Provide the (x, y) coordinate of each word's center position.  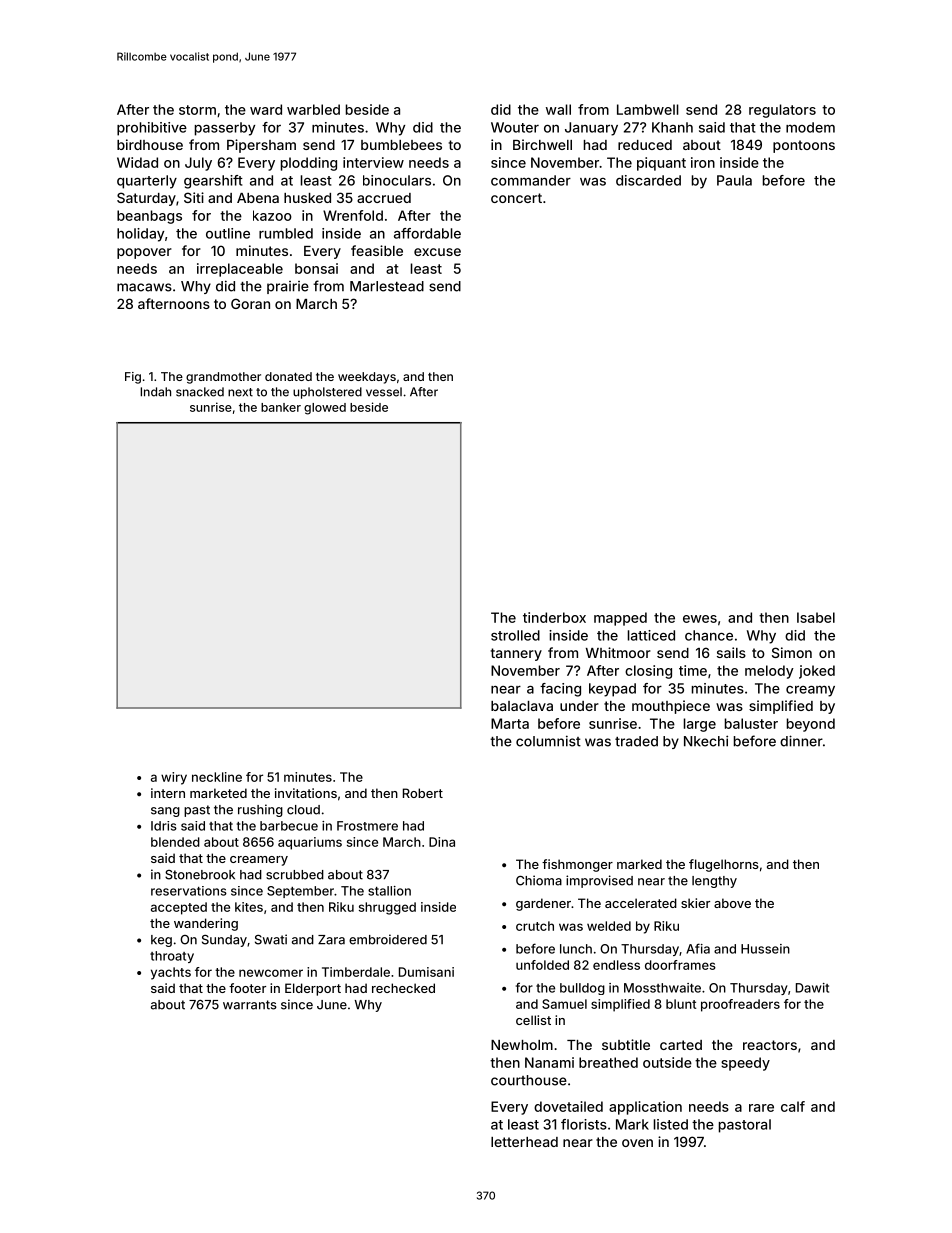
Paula (734, 180)
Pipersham (261, 146)
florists (584, 1124)
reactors (770, 1045)
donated (288, 376)
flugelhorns (724, 865)
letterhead (524, 1142)
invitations (306, 793)
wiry (174, 778)
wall (558, 109)
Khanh (672, 127)
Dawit (812, 988)
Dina (442, 842)
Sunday (224, 941)
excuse (437, 252)
